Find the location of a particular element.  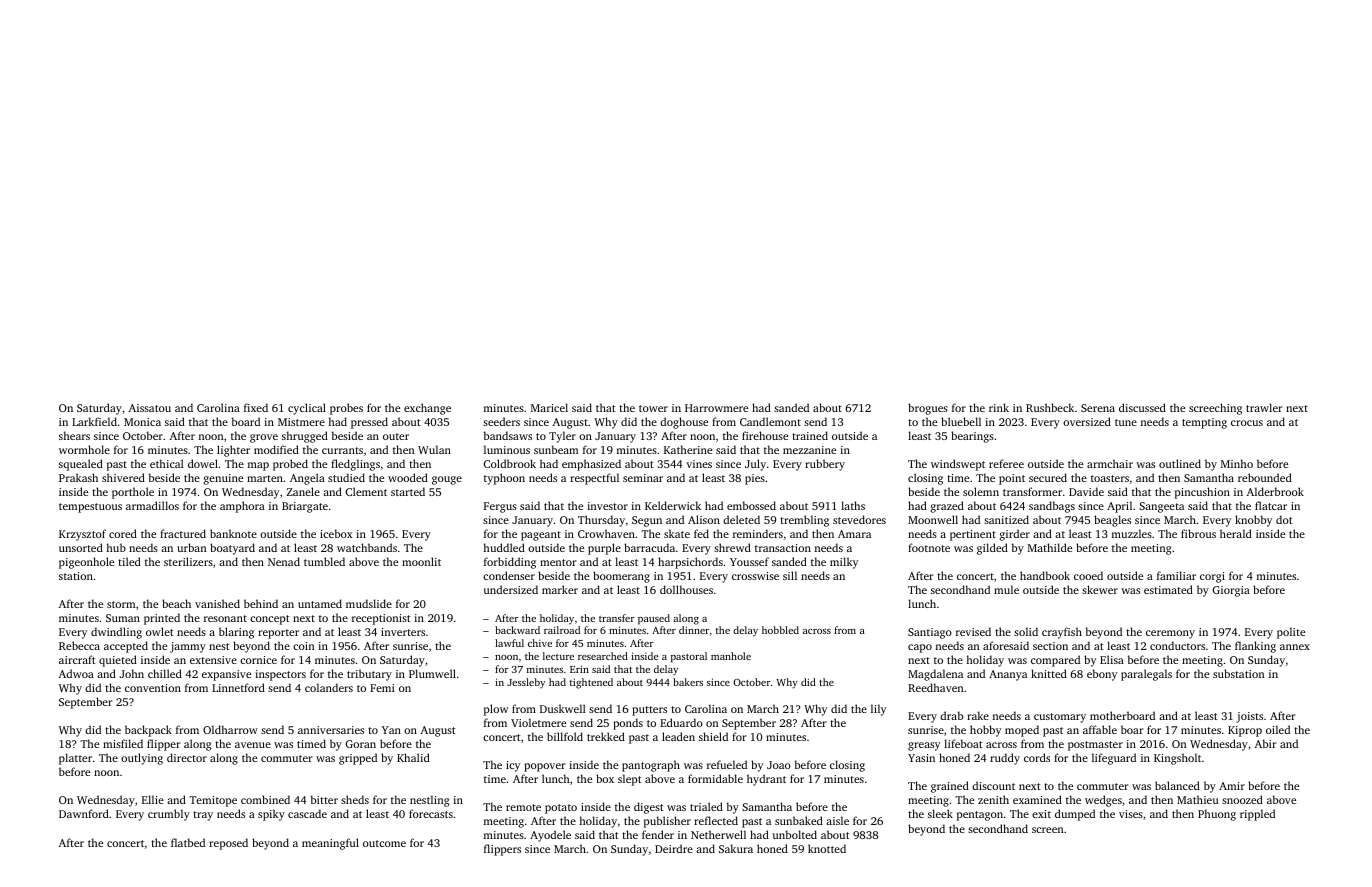

Ayodele is located at coordinates (550, 836).
